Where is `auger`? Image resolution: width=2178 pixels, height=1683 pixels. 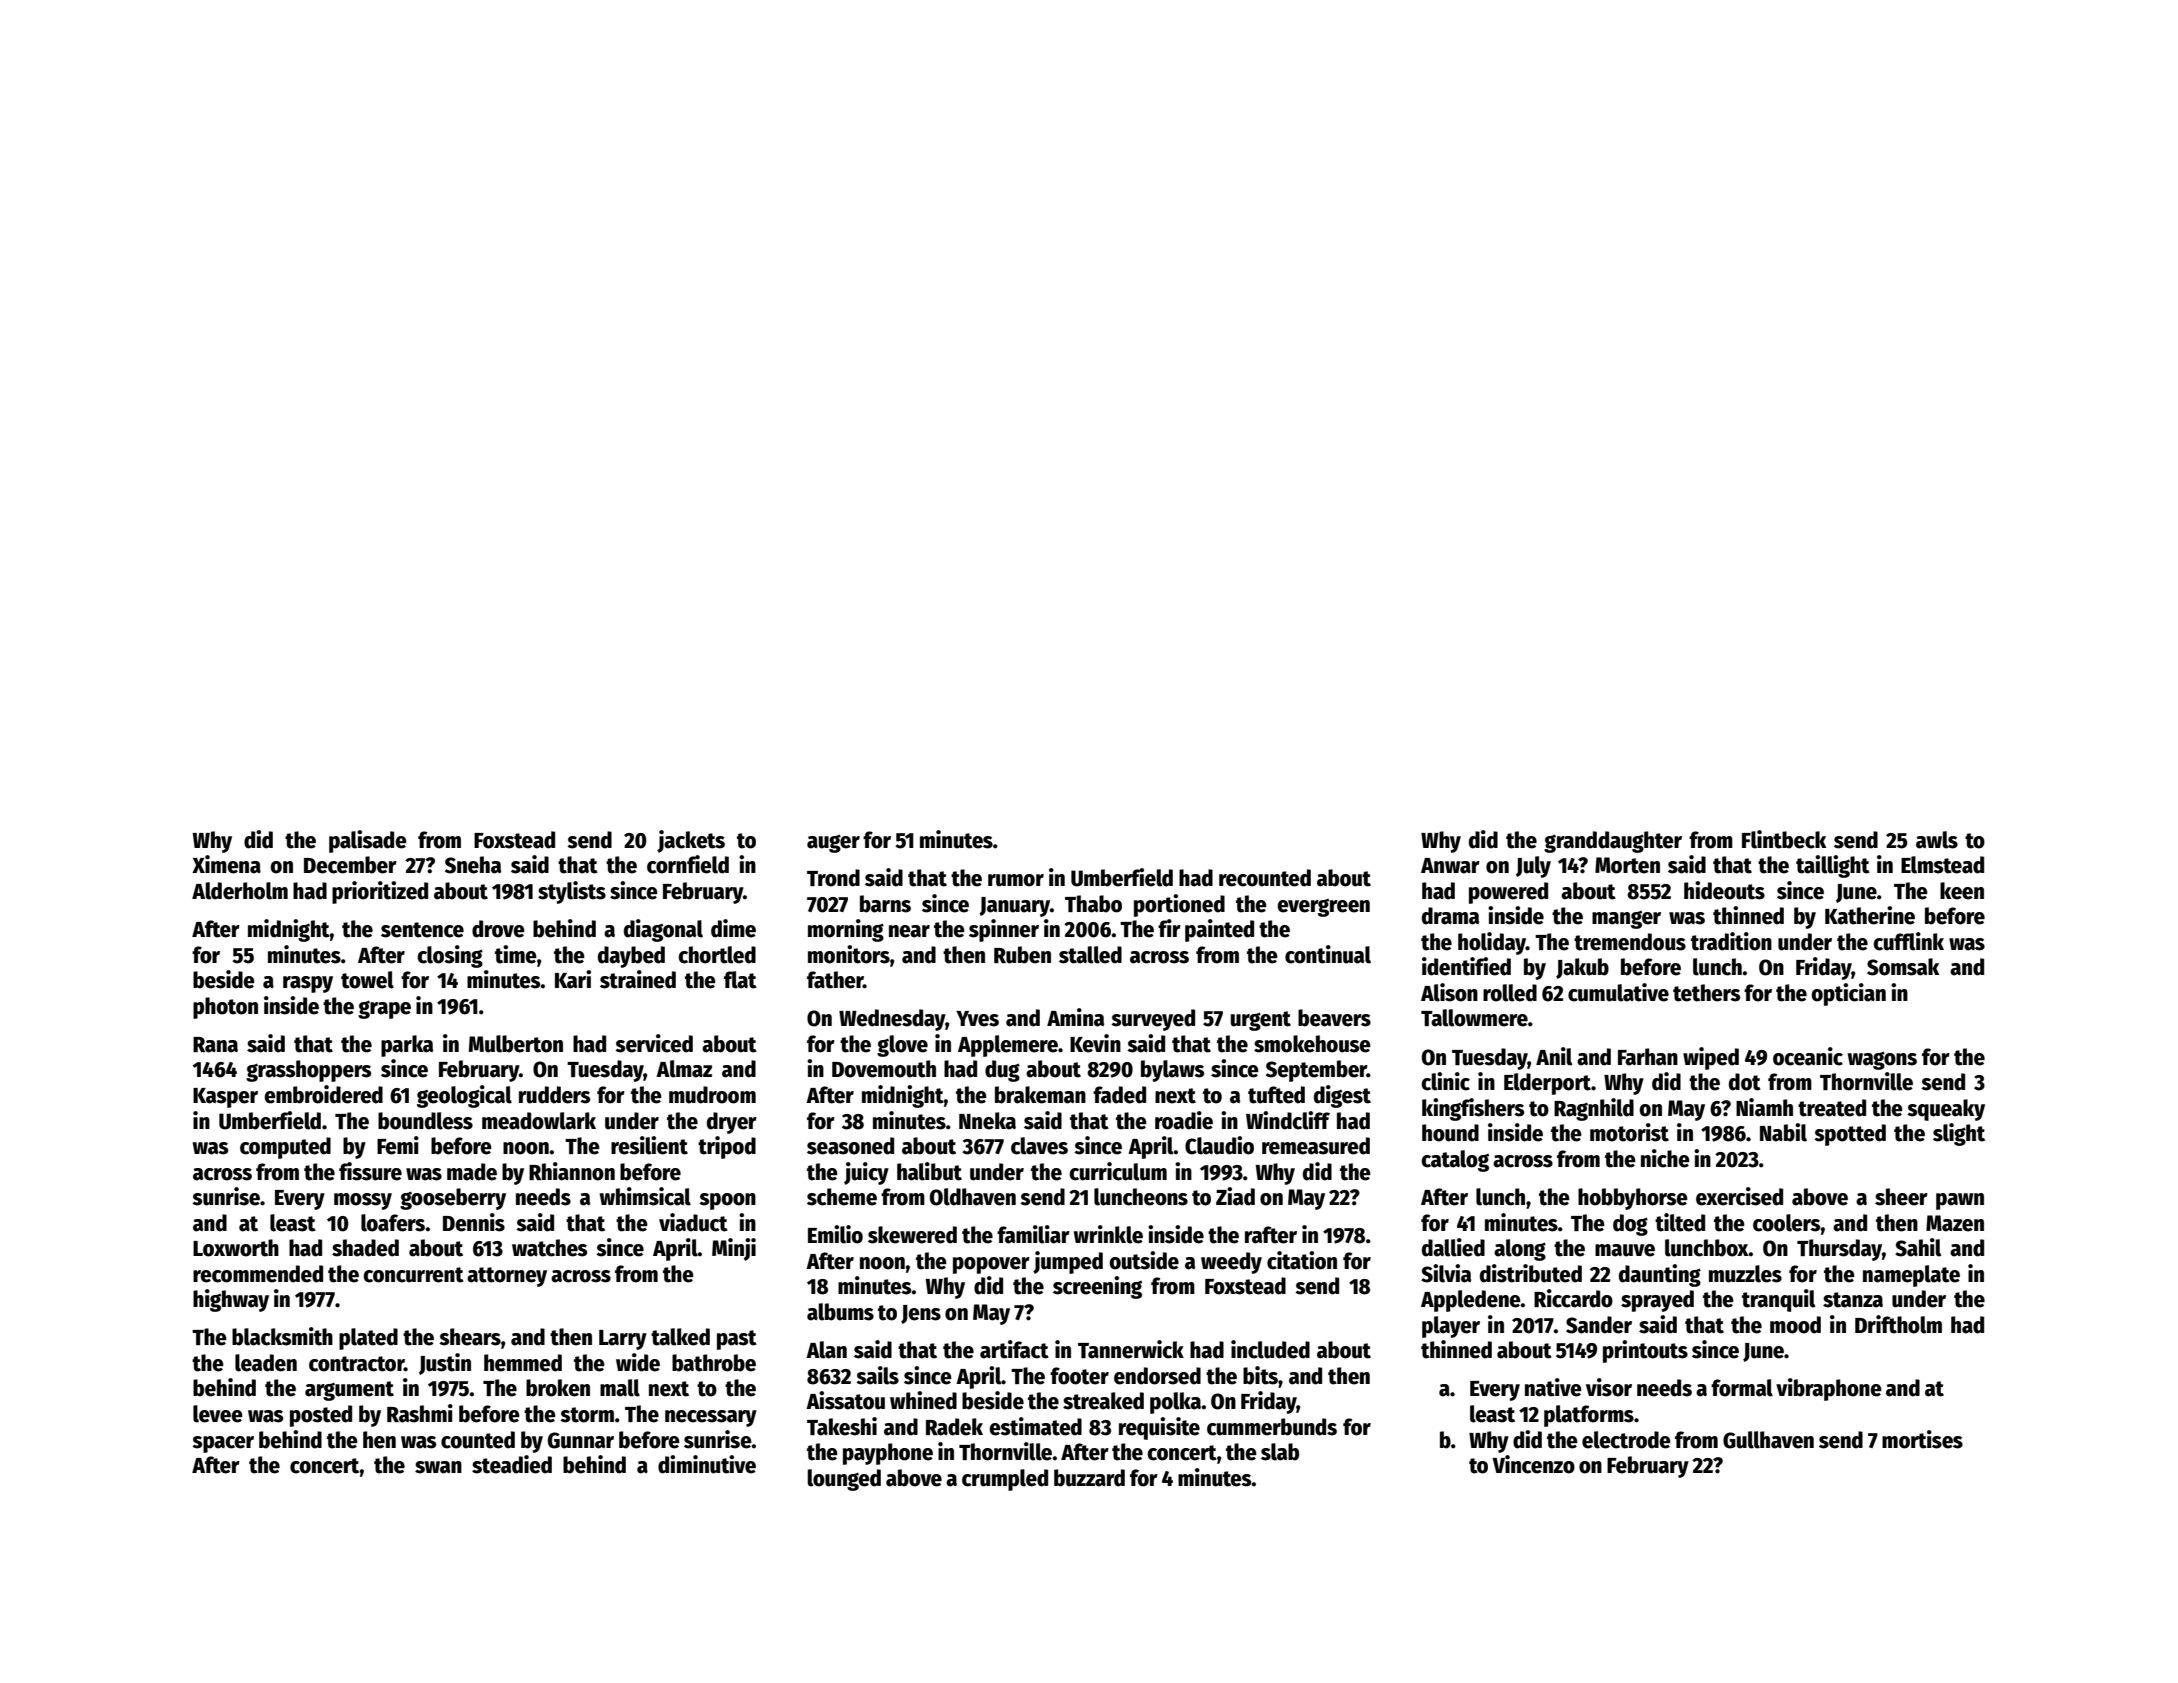
auger is located at coordinates (833, 843).
